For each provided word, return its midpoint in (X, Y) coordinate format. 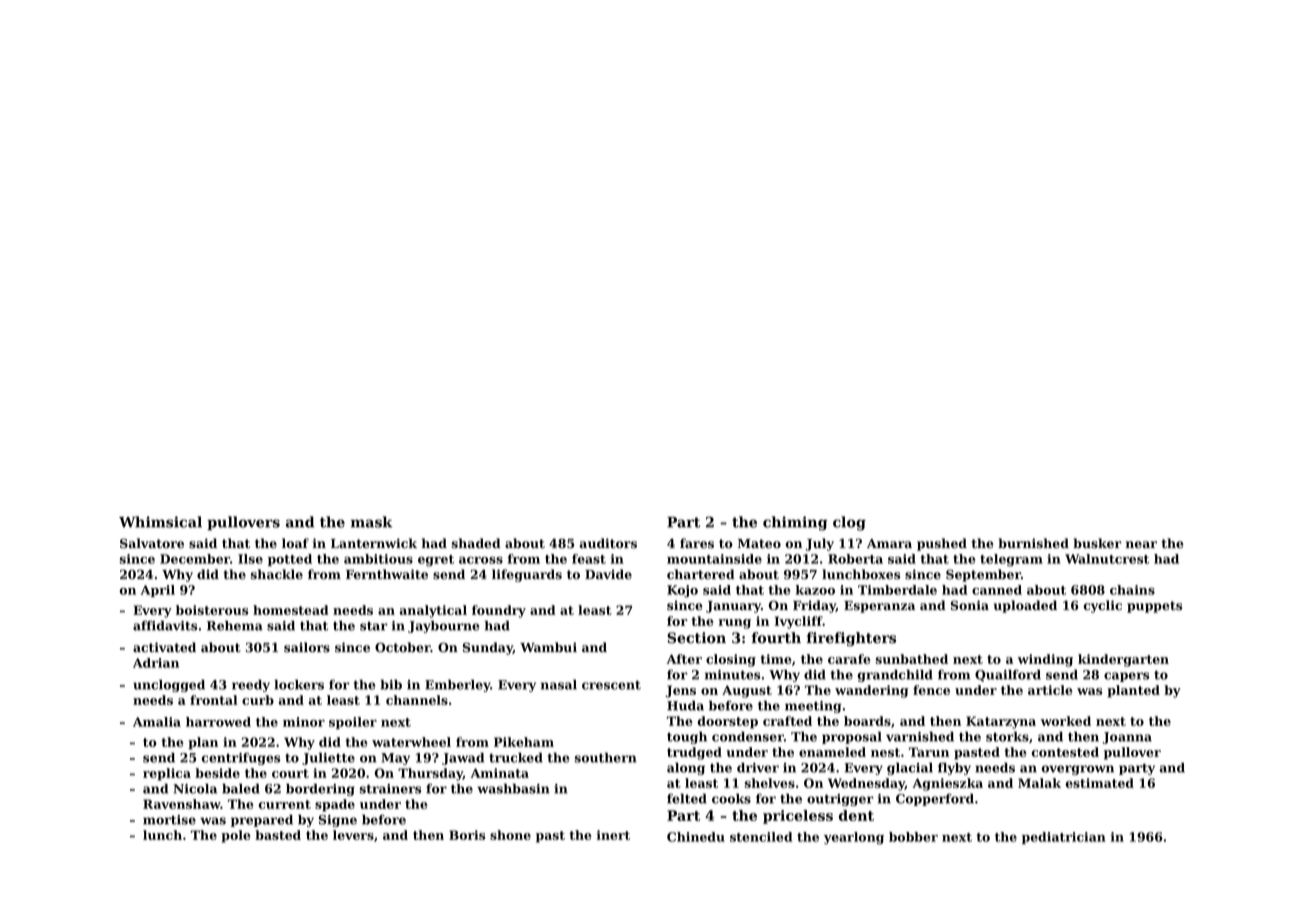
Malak (1039, 783)
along (686, 769)
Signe (338, 821)
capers (1126, 677)
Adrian (156, 663)
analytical (433, 611)
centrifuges (241, 759)
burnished (1033, 543)
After (684, 659)
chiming (795, 523)
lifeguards (527, 575)
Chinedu (696, 837)
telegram (1011, 560)
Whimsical (160, 522)
